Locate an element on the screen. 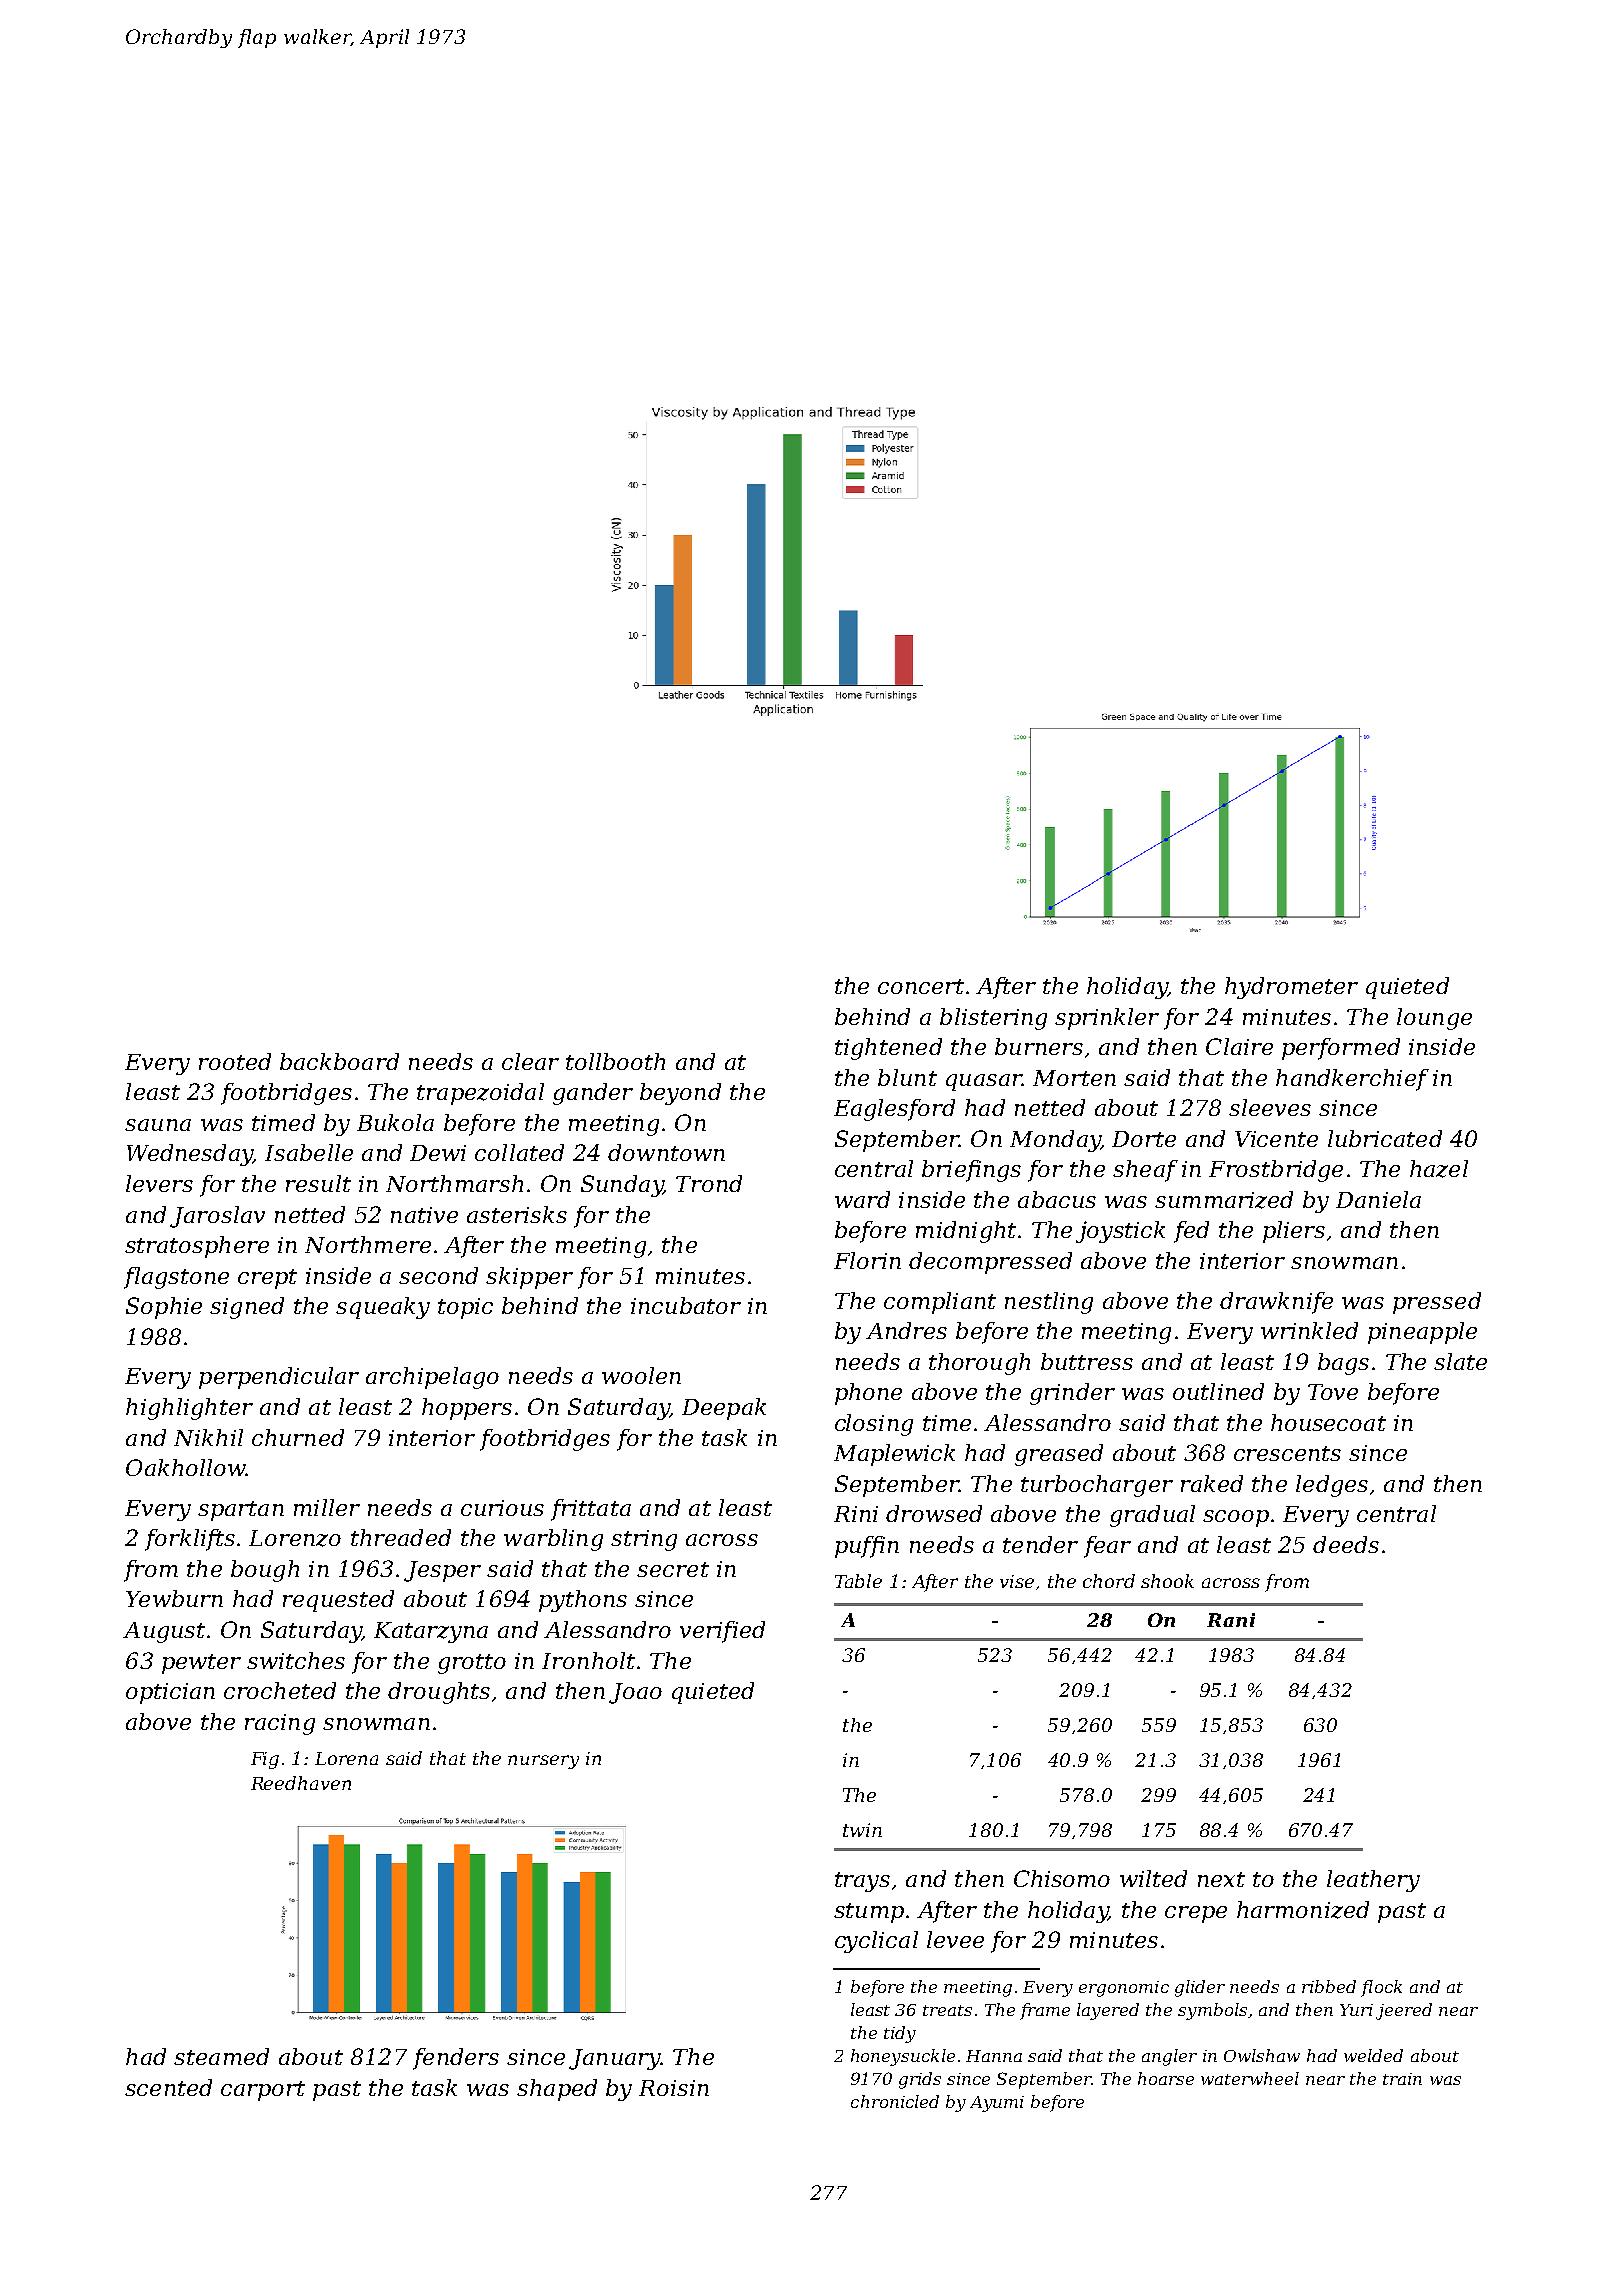 This screenshot has width=1620, height=2292. thorough is located at coordinates (979, 1364).
